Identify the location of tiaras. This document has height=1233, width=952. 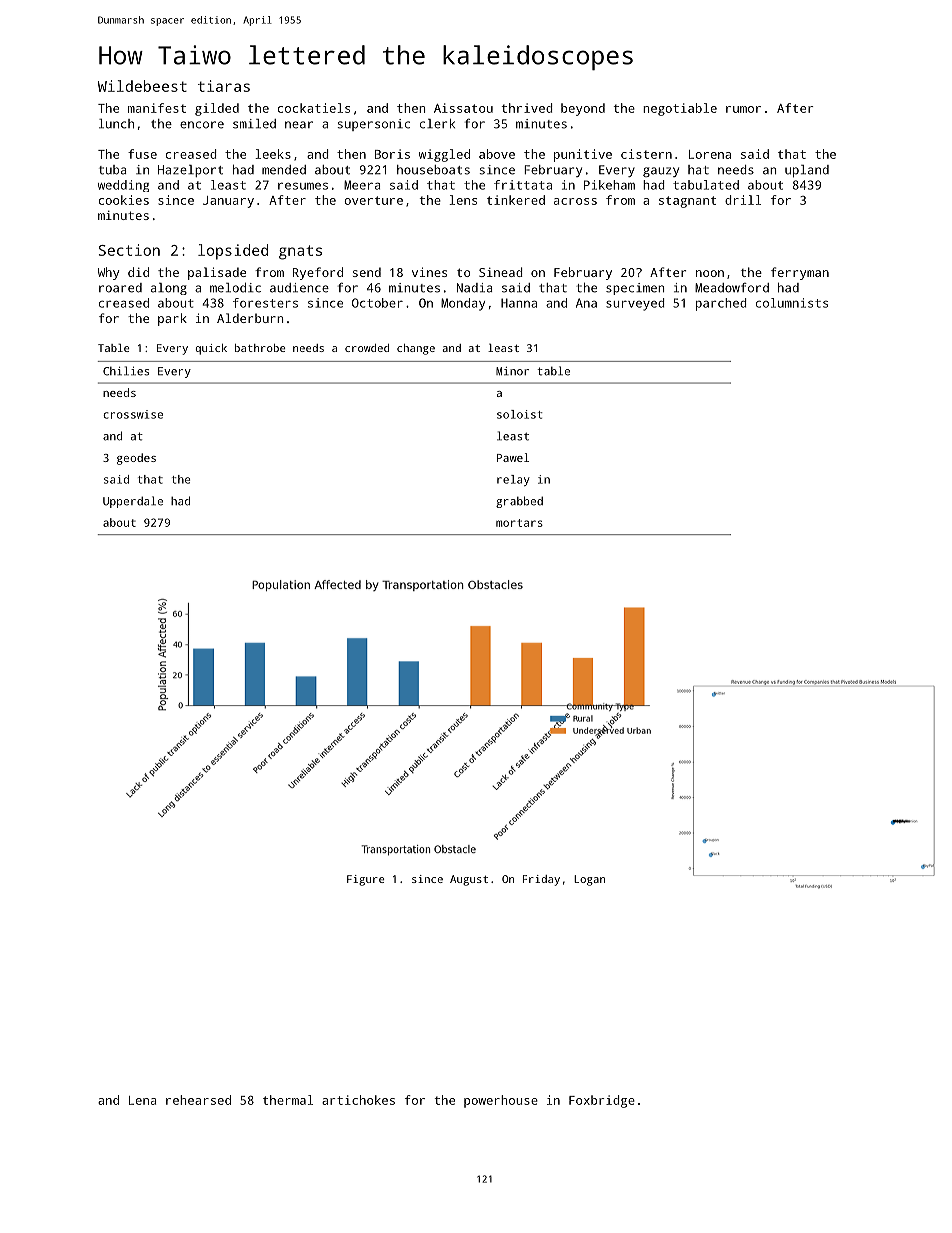
(224, 86).
